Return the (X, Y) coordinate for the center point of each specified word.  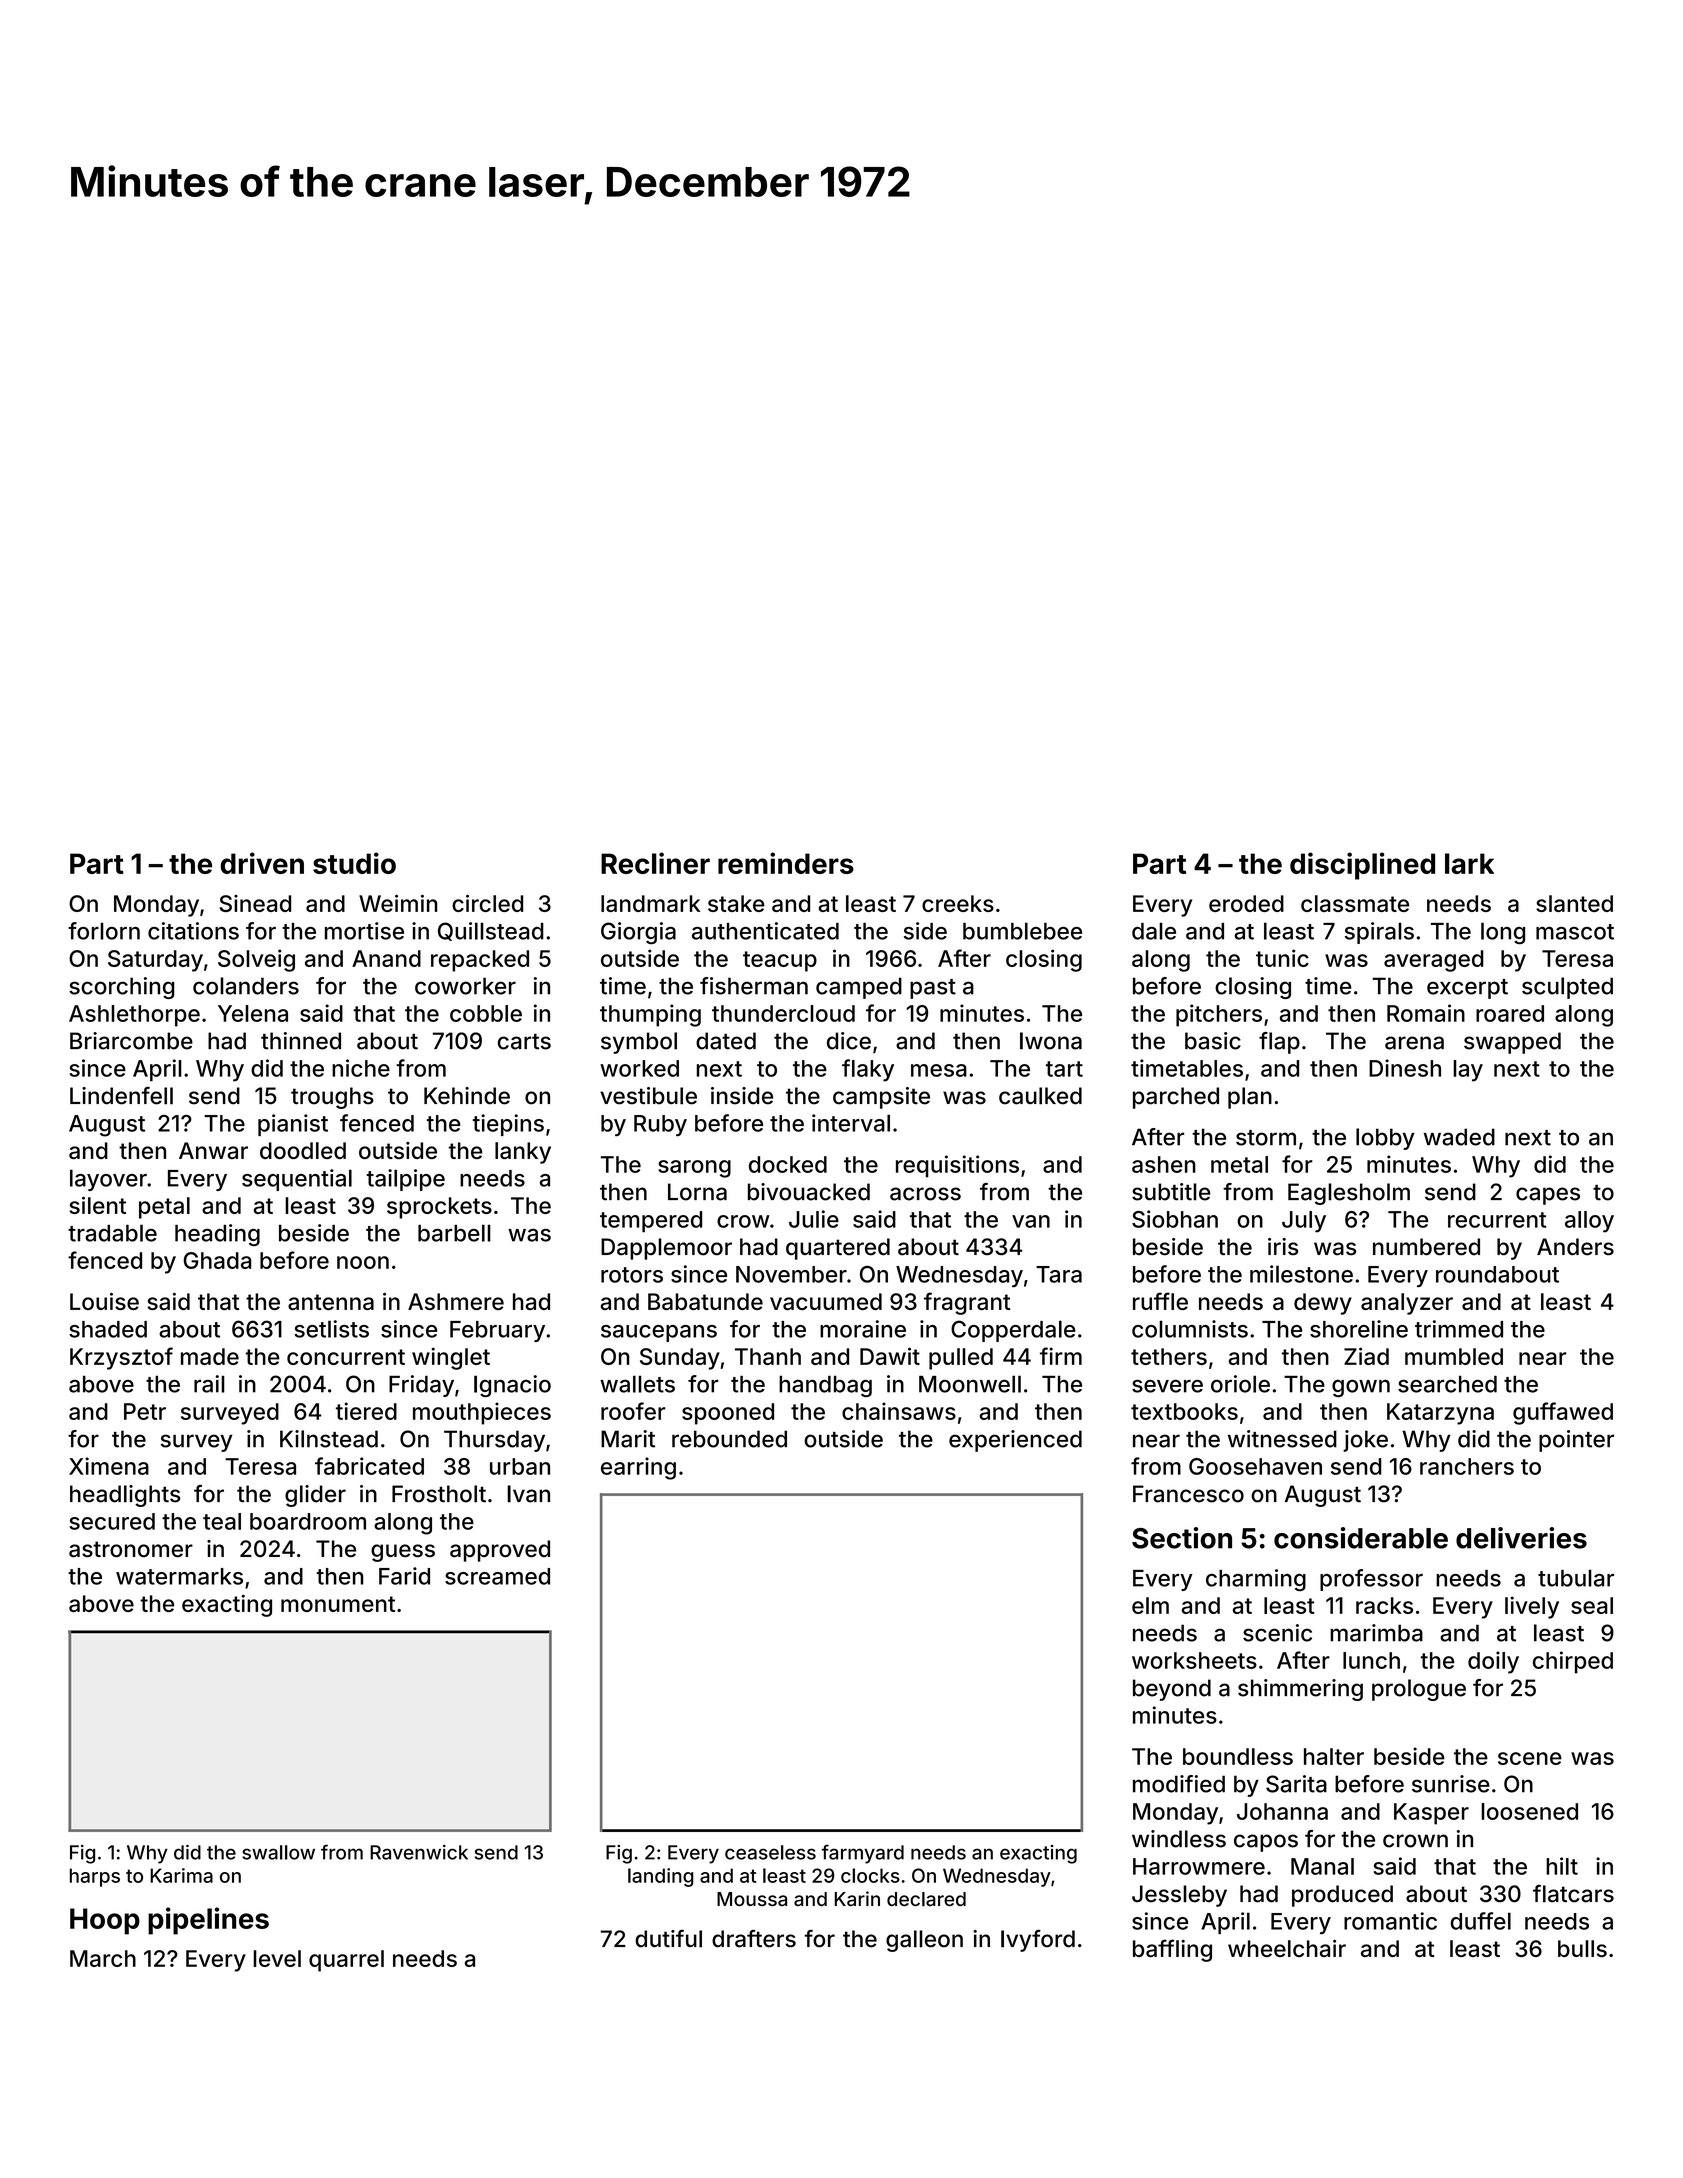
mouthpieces (482, 1413)
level (277, 1958)
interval (851, 1123)
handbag (825, 1386)
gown (1361, 1388)
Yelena (253, 1013)
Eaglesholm (1349, 1194)
